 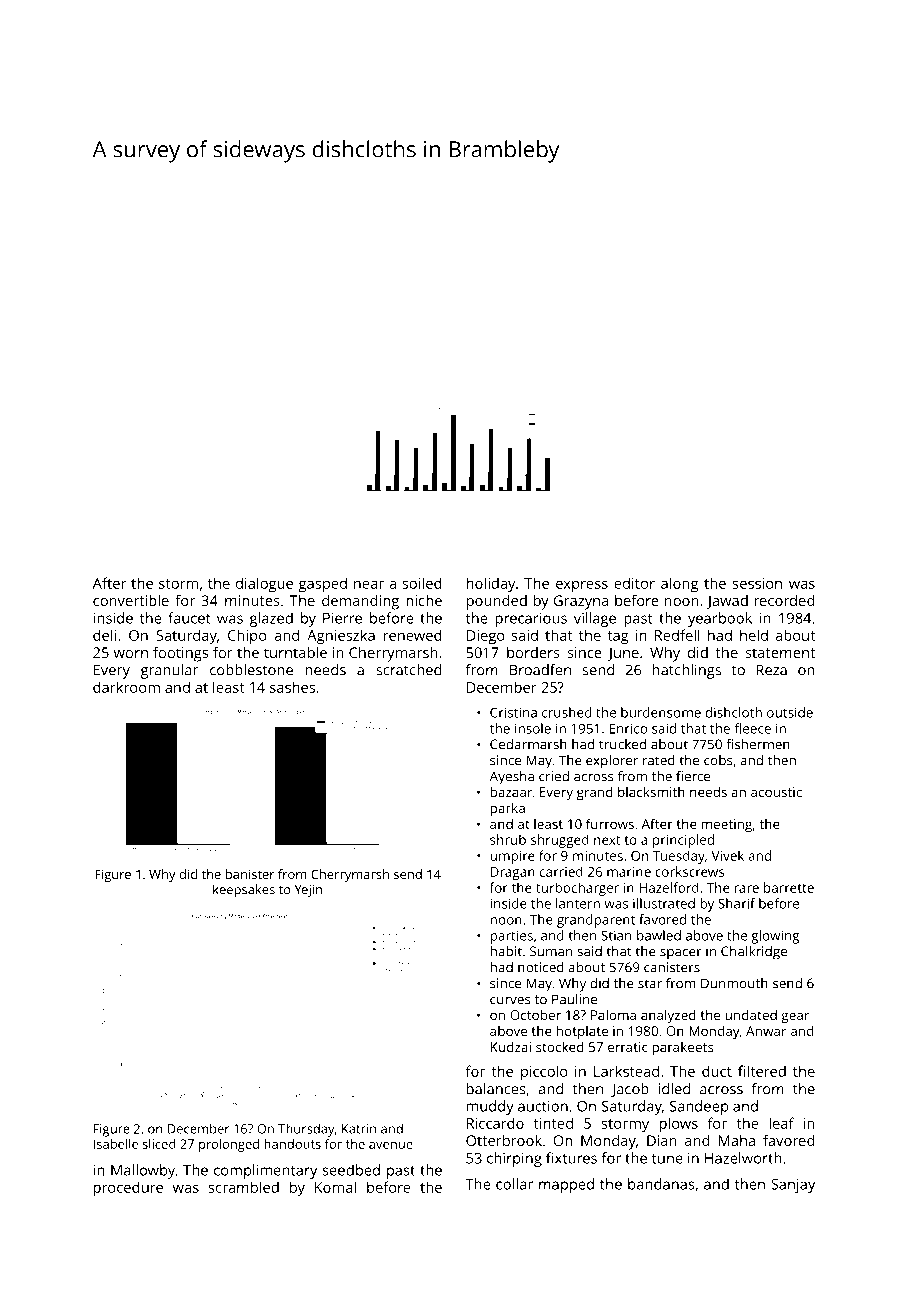 I want to click on express, so click(x=582, y=586).
